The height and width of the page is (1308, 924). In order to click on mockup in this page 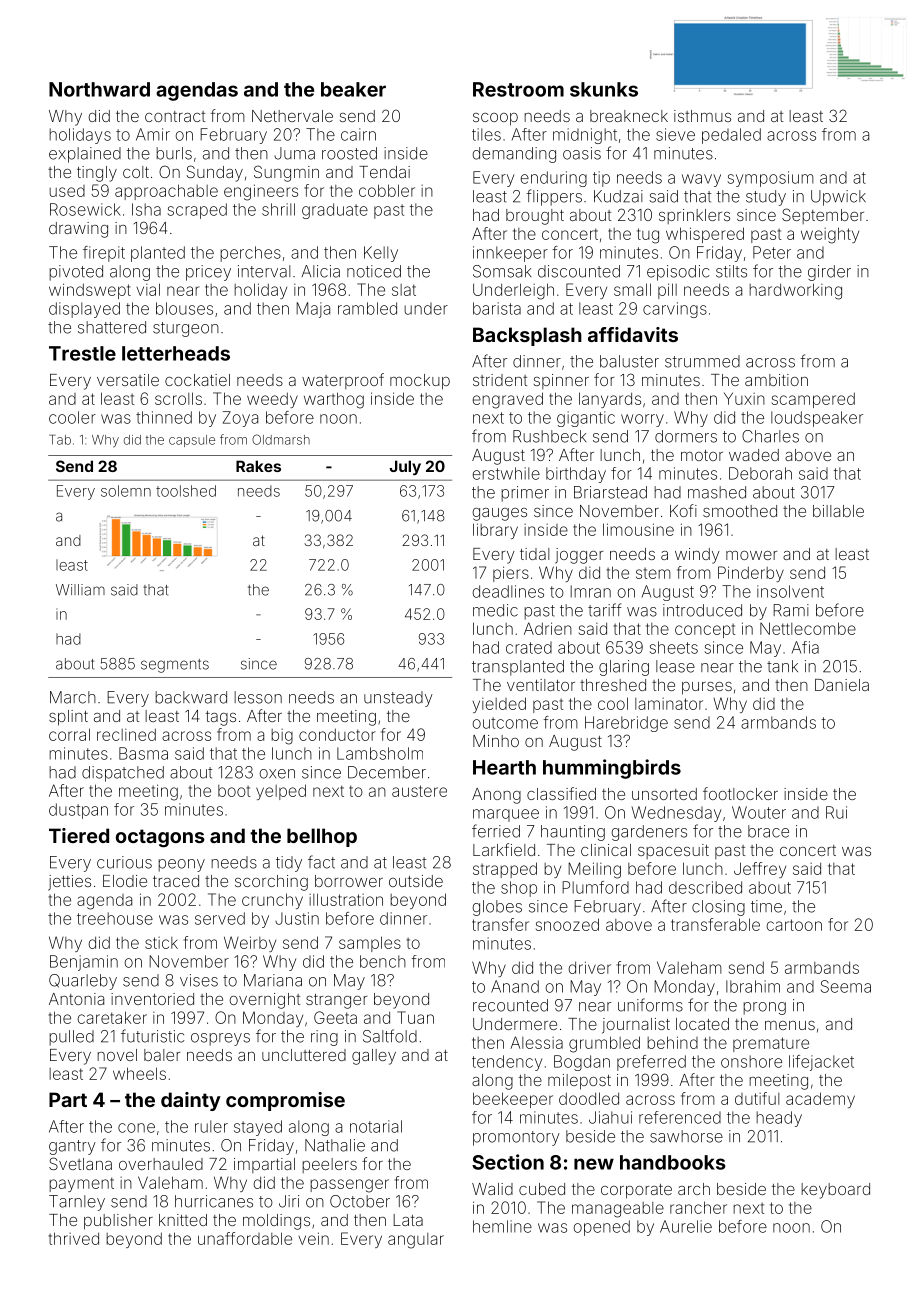, I will do `click(420, 382)`.
